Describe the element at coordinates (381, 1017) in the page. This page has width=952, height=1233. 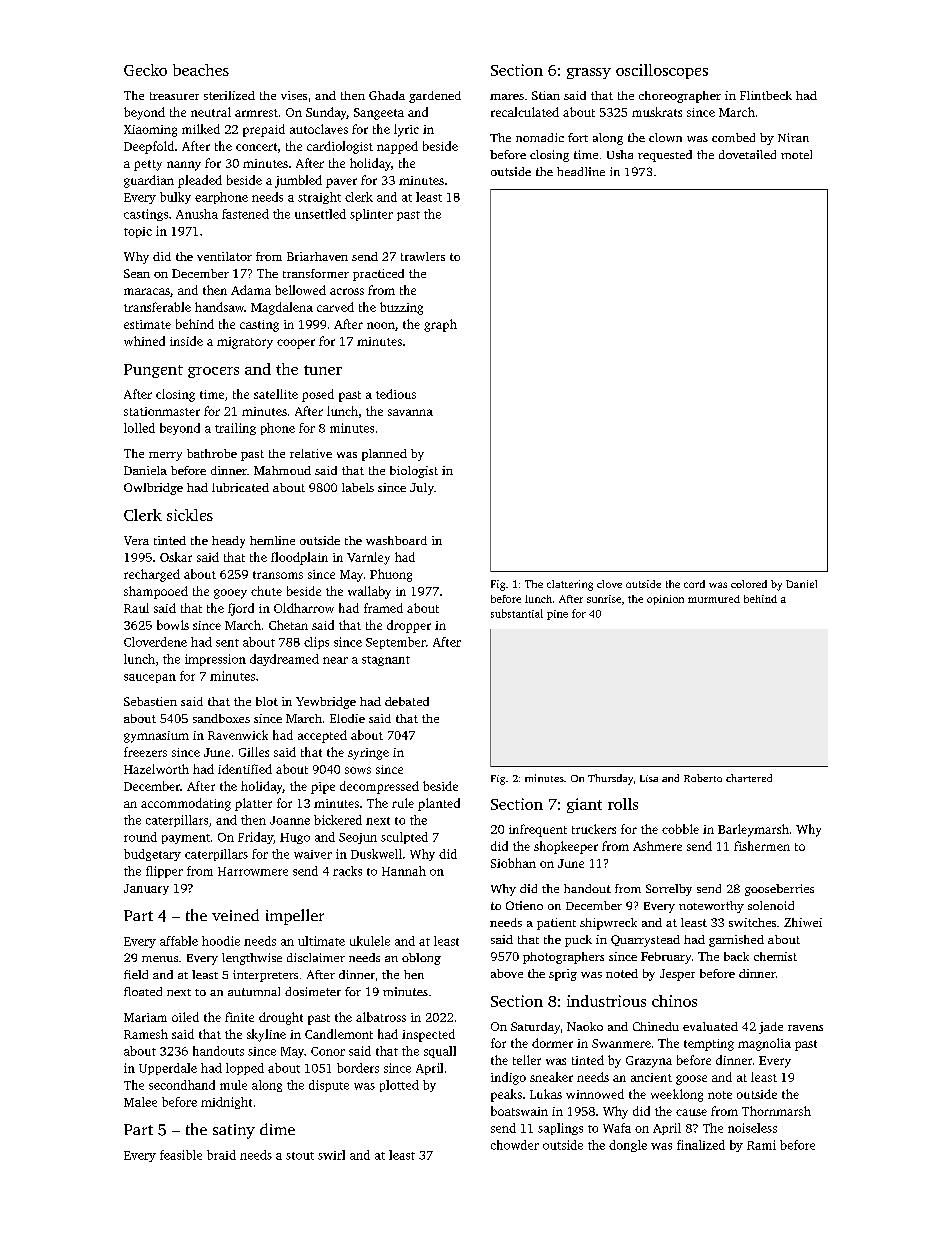
I see `albatross` at that location.
